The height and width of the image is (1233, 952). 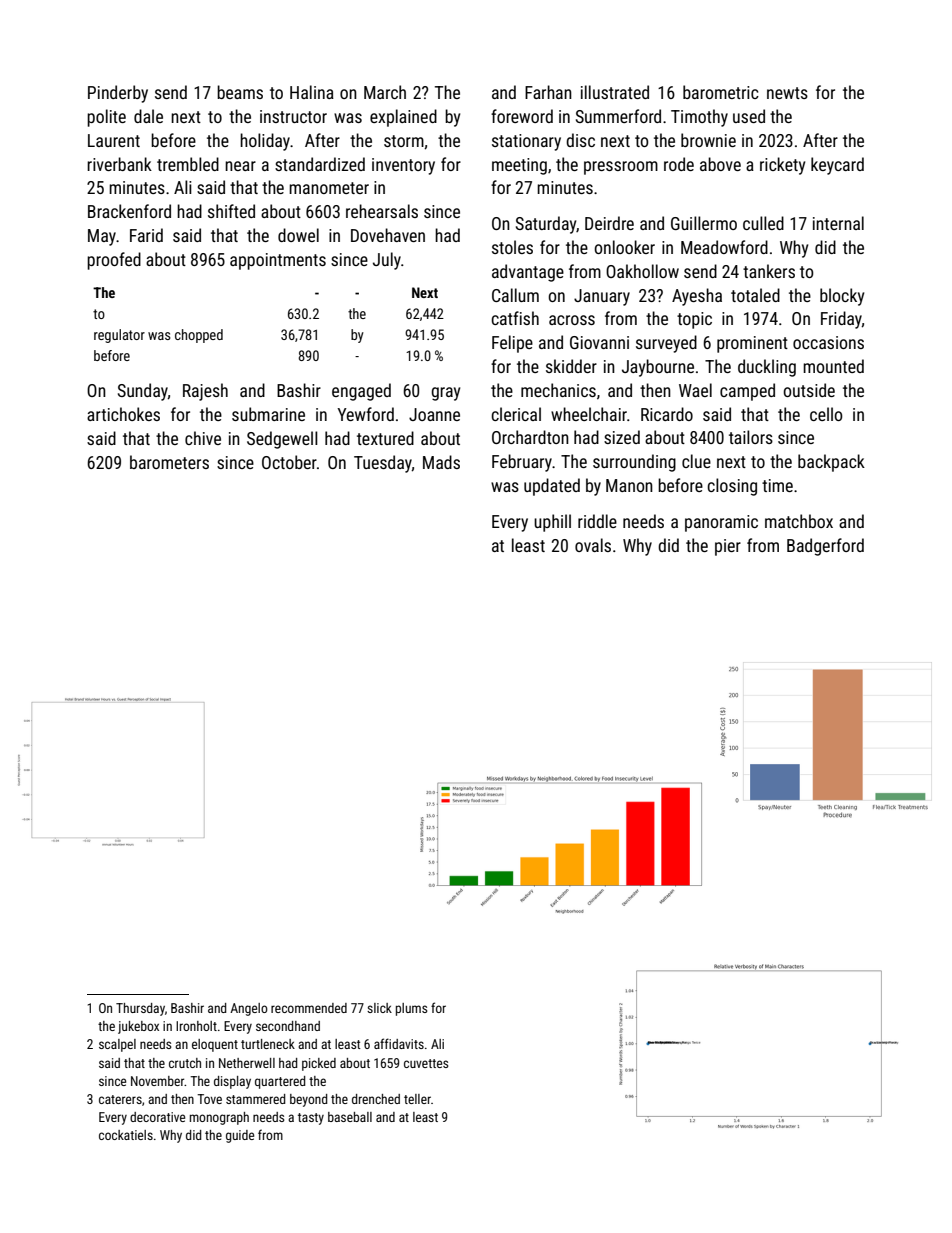 What do you see at coordinates (721, 92) in the image?
I see `barometric` at bounding box center [721, 92].
